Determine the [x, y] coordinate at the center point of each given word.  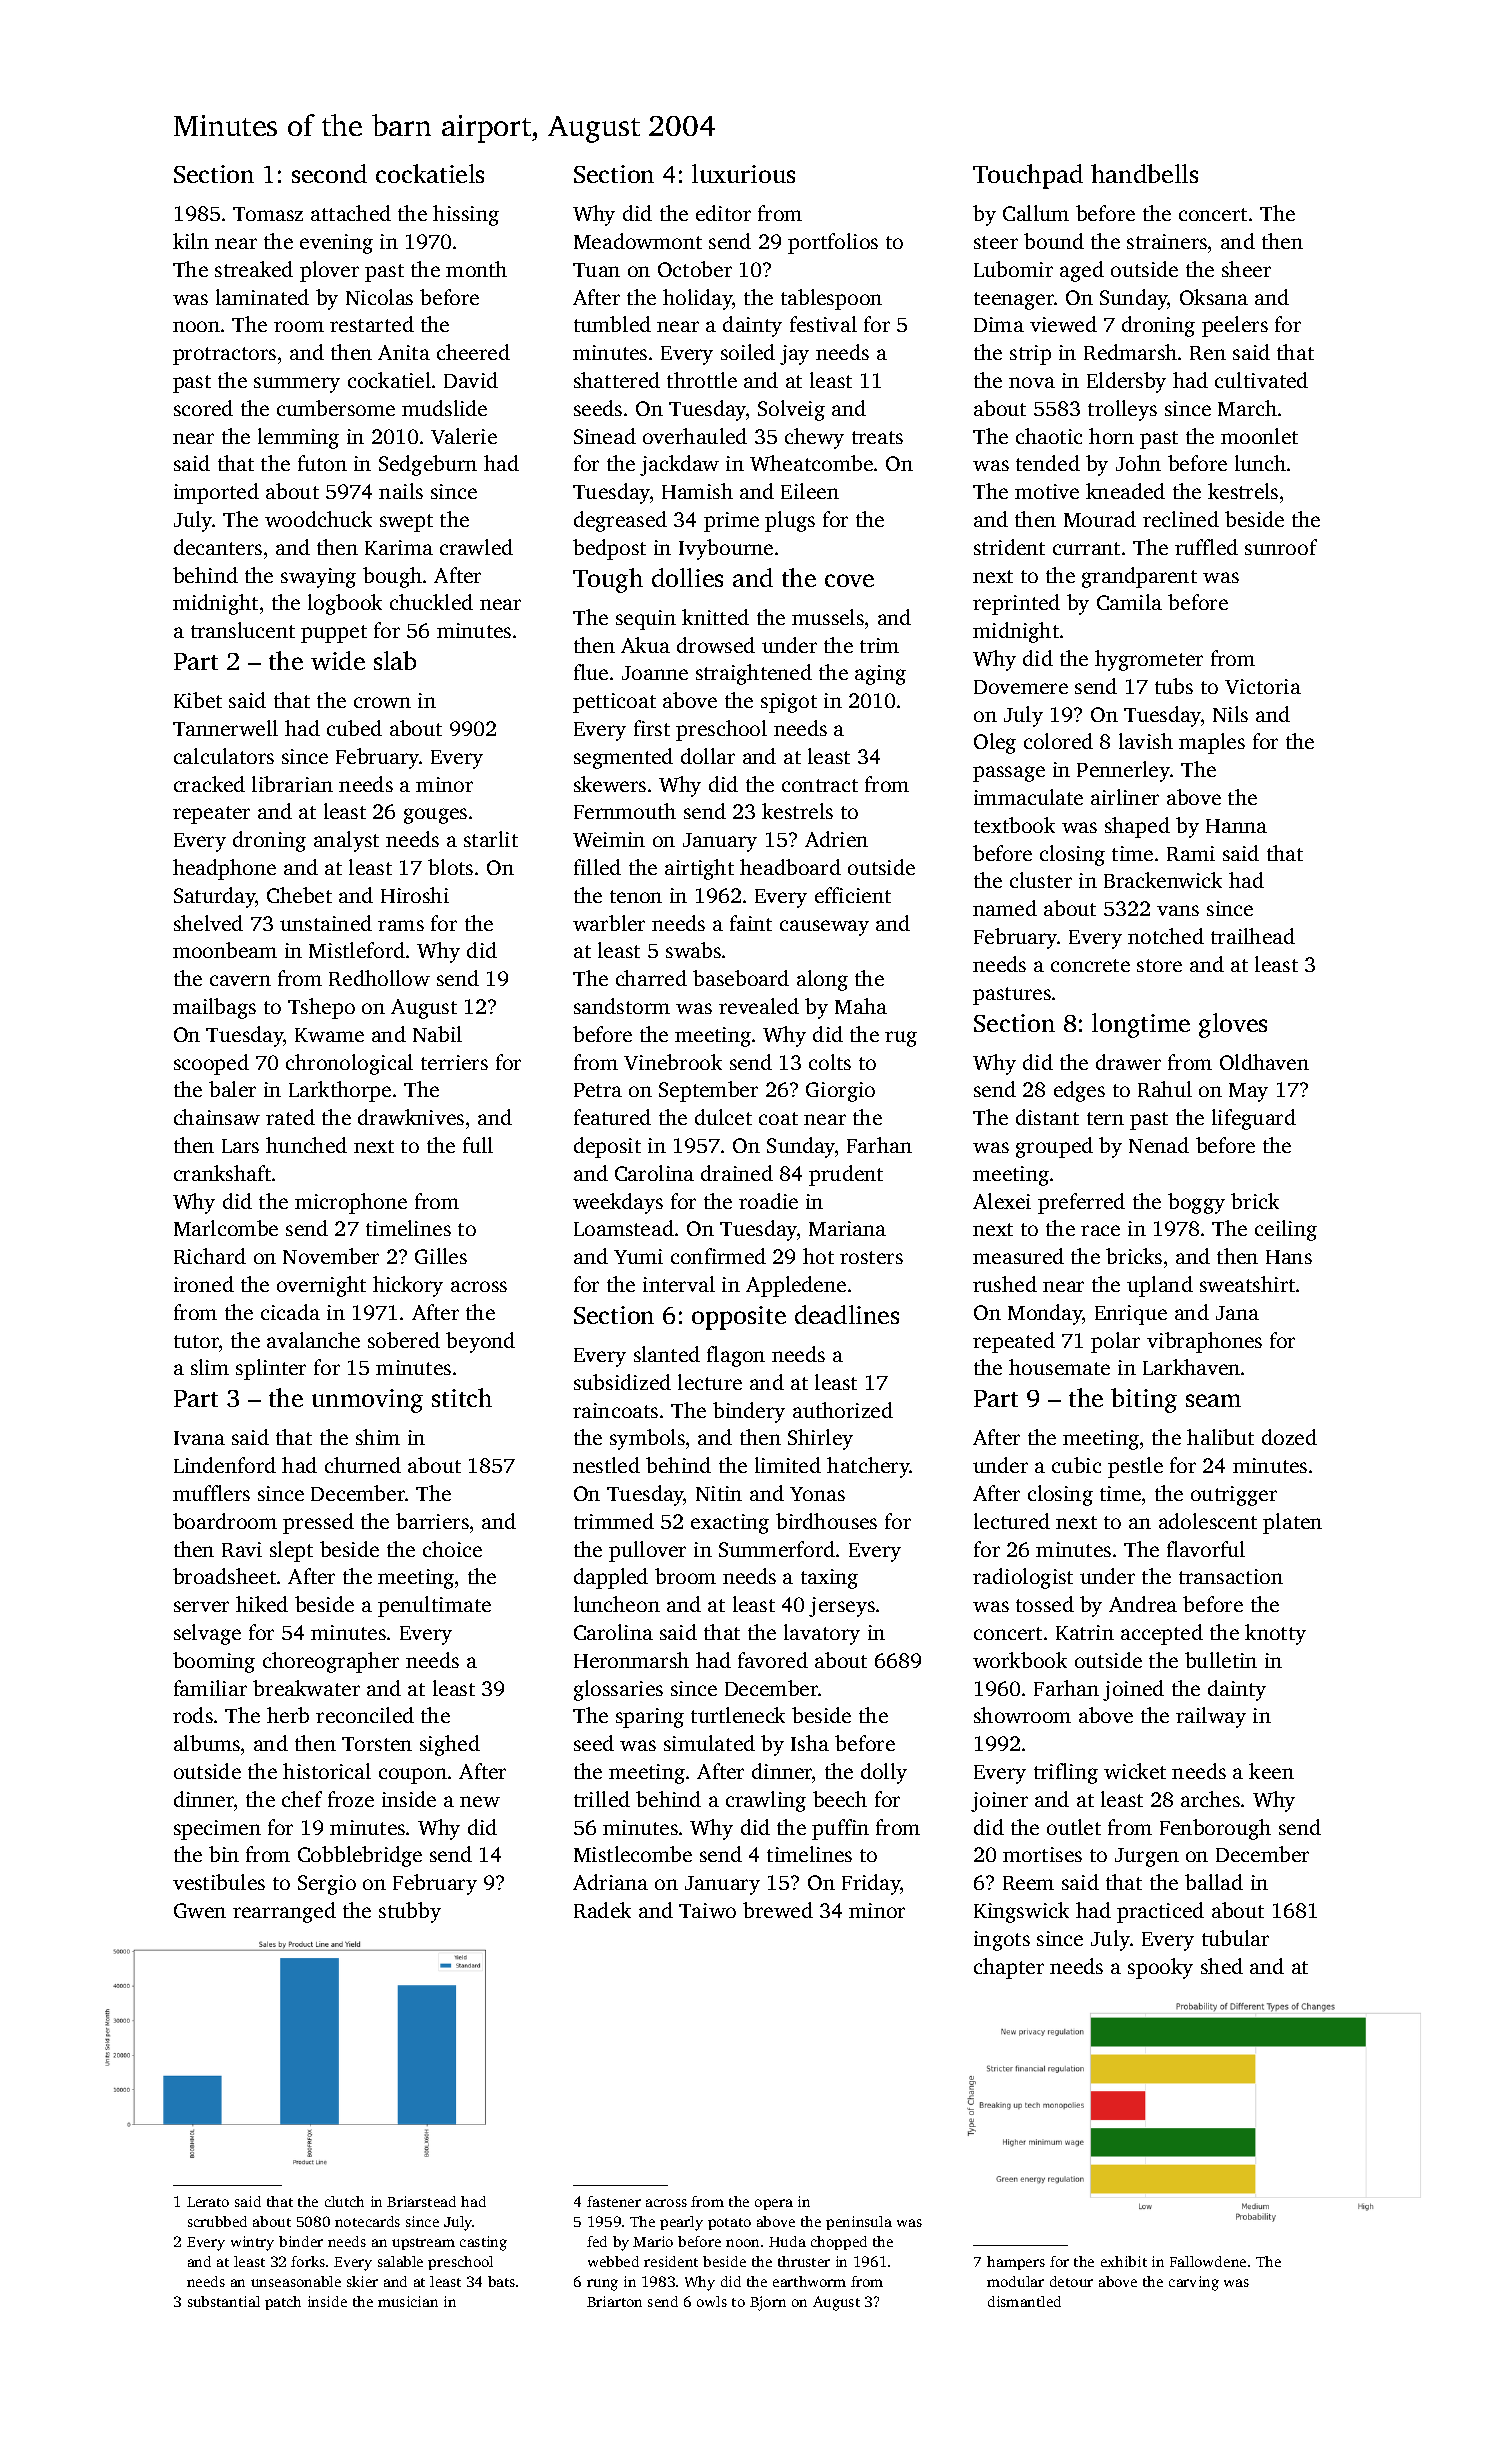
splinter [271, 1369]
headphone [224, 869]
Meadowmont [638, 241]
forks [308, 2261]
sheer [1246, 269]
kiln [191, 241]
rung [602, 2285]
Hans [1289, 1257]
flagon [736, 1356]
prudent [846, 1175]
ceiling [1286, 1230]
